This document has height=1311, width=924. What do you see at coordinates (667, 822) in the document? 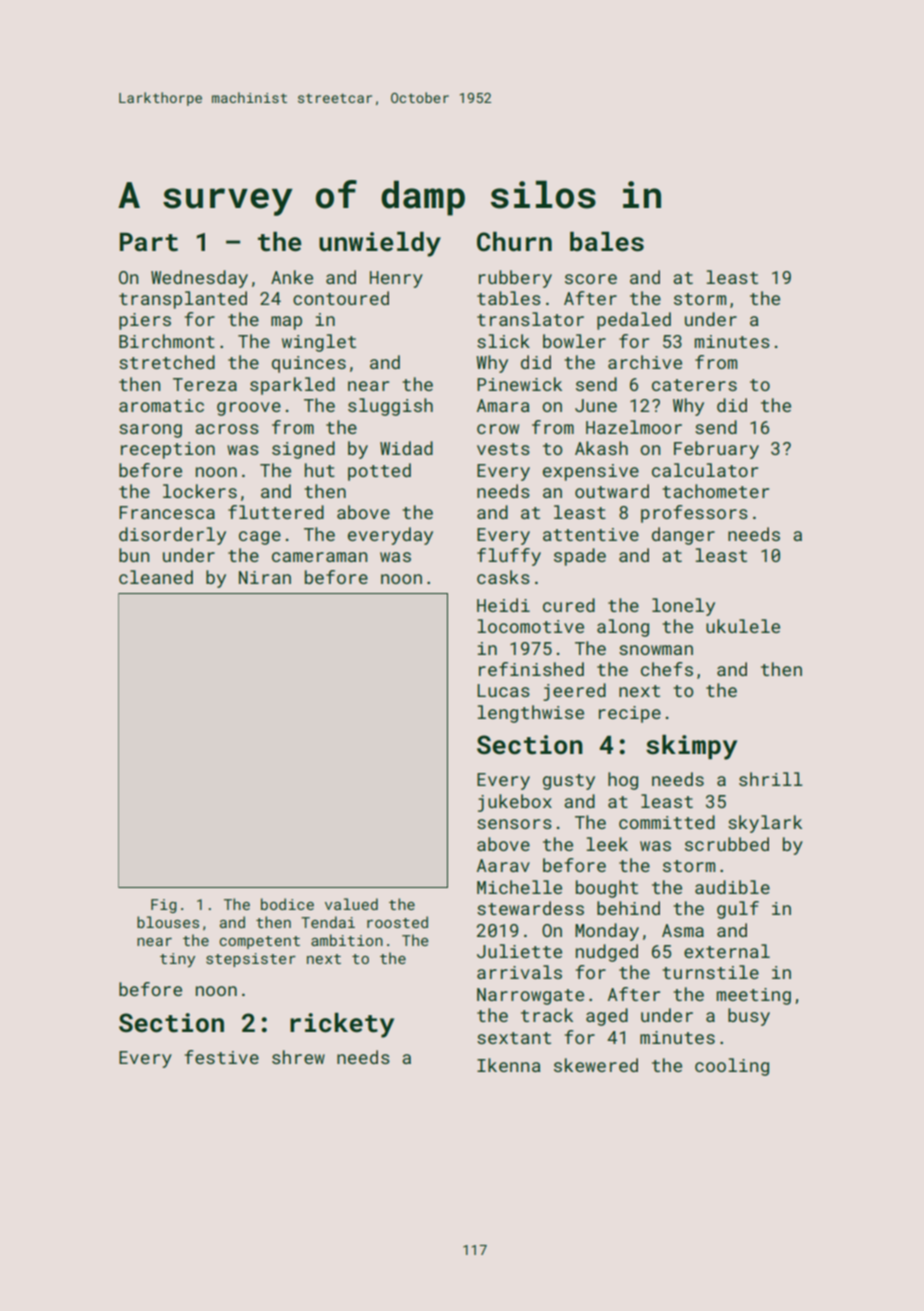
I see `committed` at bounding box center [667, 822].
